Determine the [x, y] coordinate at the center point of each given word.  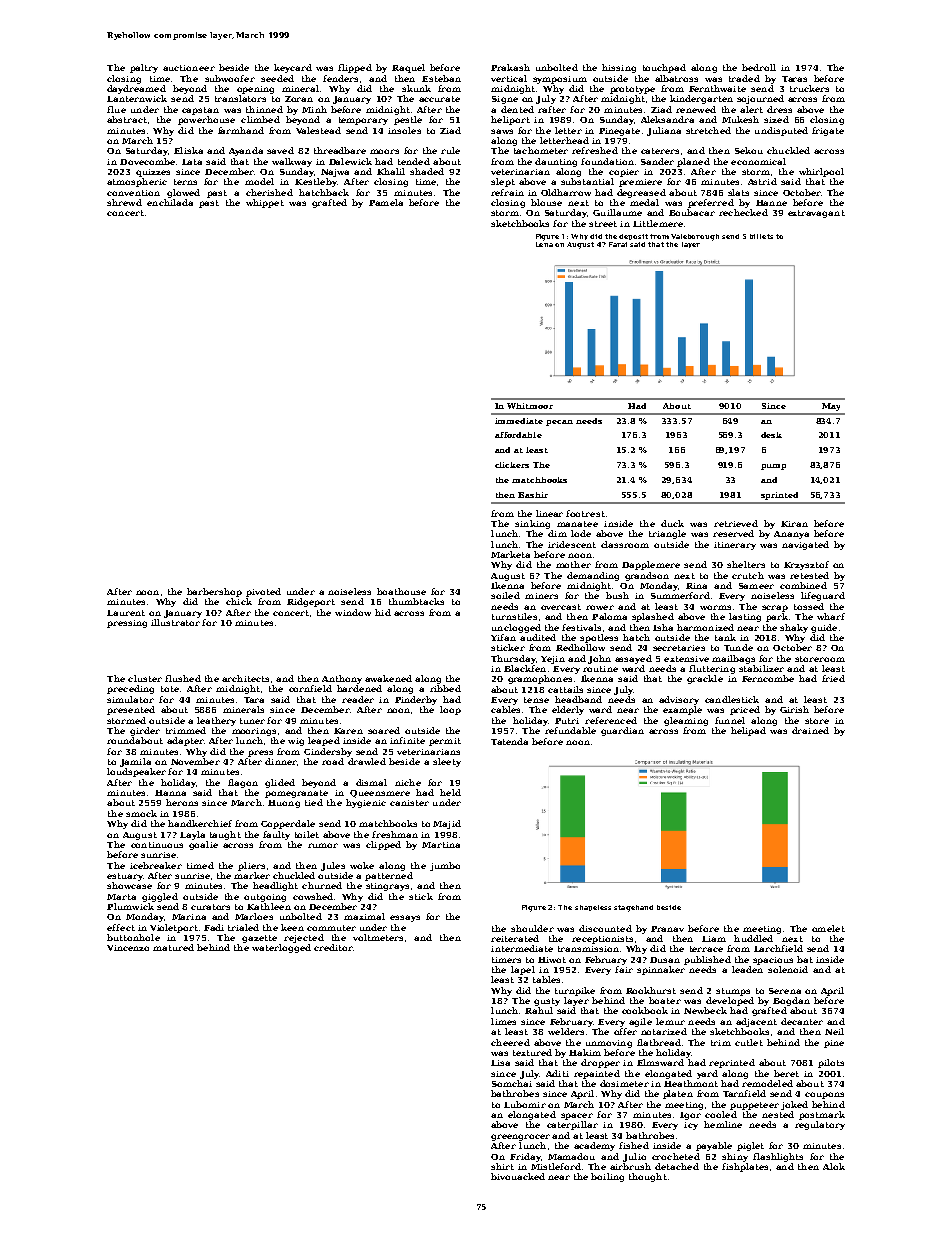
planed [693, 162]
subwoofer [230, 78]
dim [557, 533]
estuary [125, 877]
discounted [605, 928]
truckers [809, 88]
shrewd [124, 202]
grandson [647, 576]
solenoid [788, 969]
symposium [560, 80]
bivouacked [518, 1176]
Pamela [386, 202]
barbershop [214, 592]
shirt [502, 1166]
